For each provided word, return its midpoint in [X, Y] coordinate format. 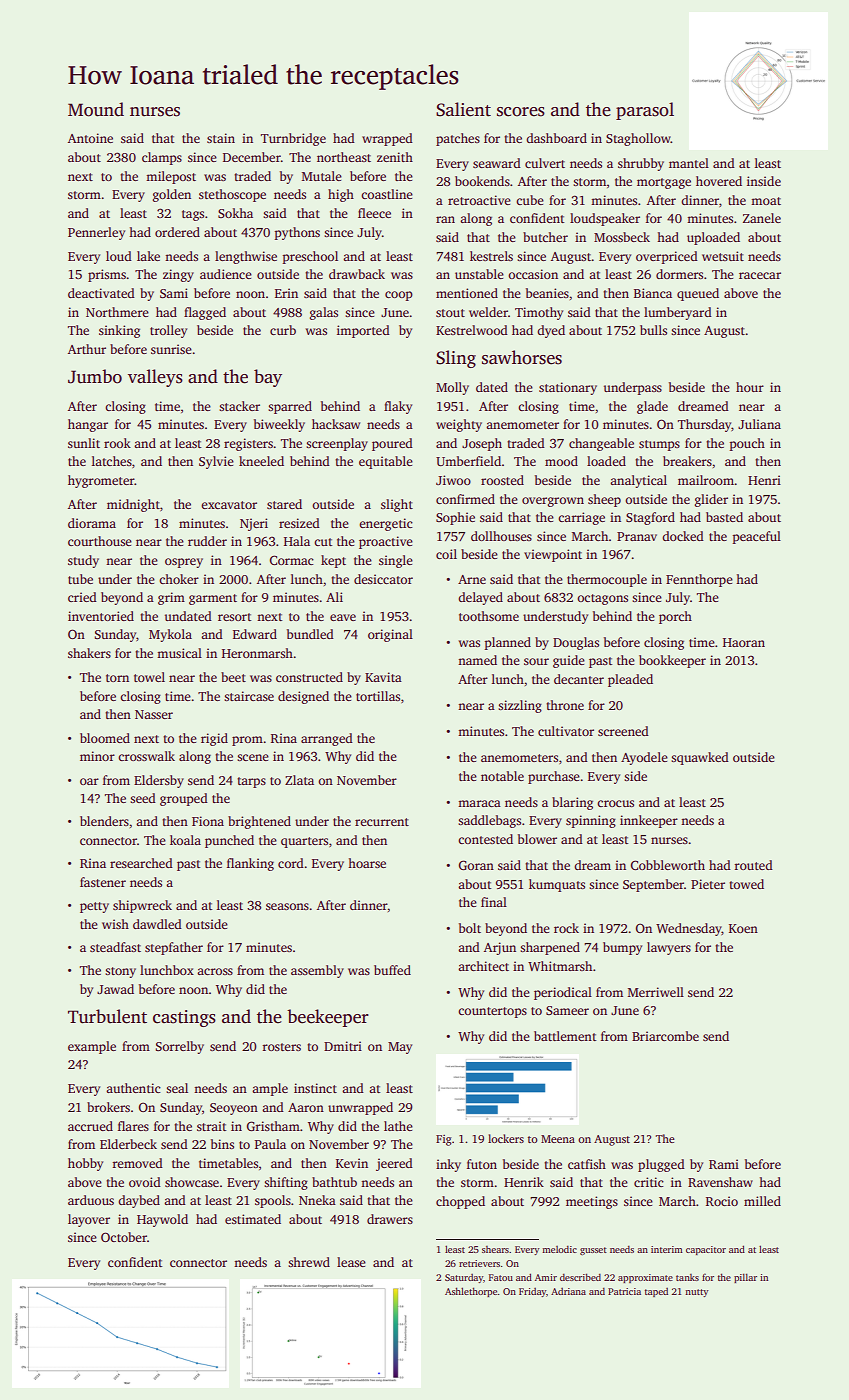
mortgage [664, 183]
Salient [463, 109]
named [477, 660]
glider [711, 500]
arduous [91, 1200]
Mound [96, 109]
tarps [251, 782]
